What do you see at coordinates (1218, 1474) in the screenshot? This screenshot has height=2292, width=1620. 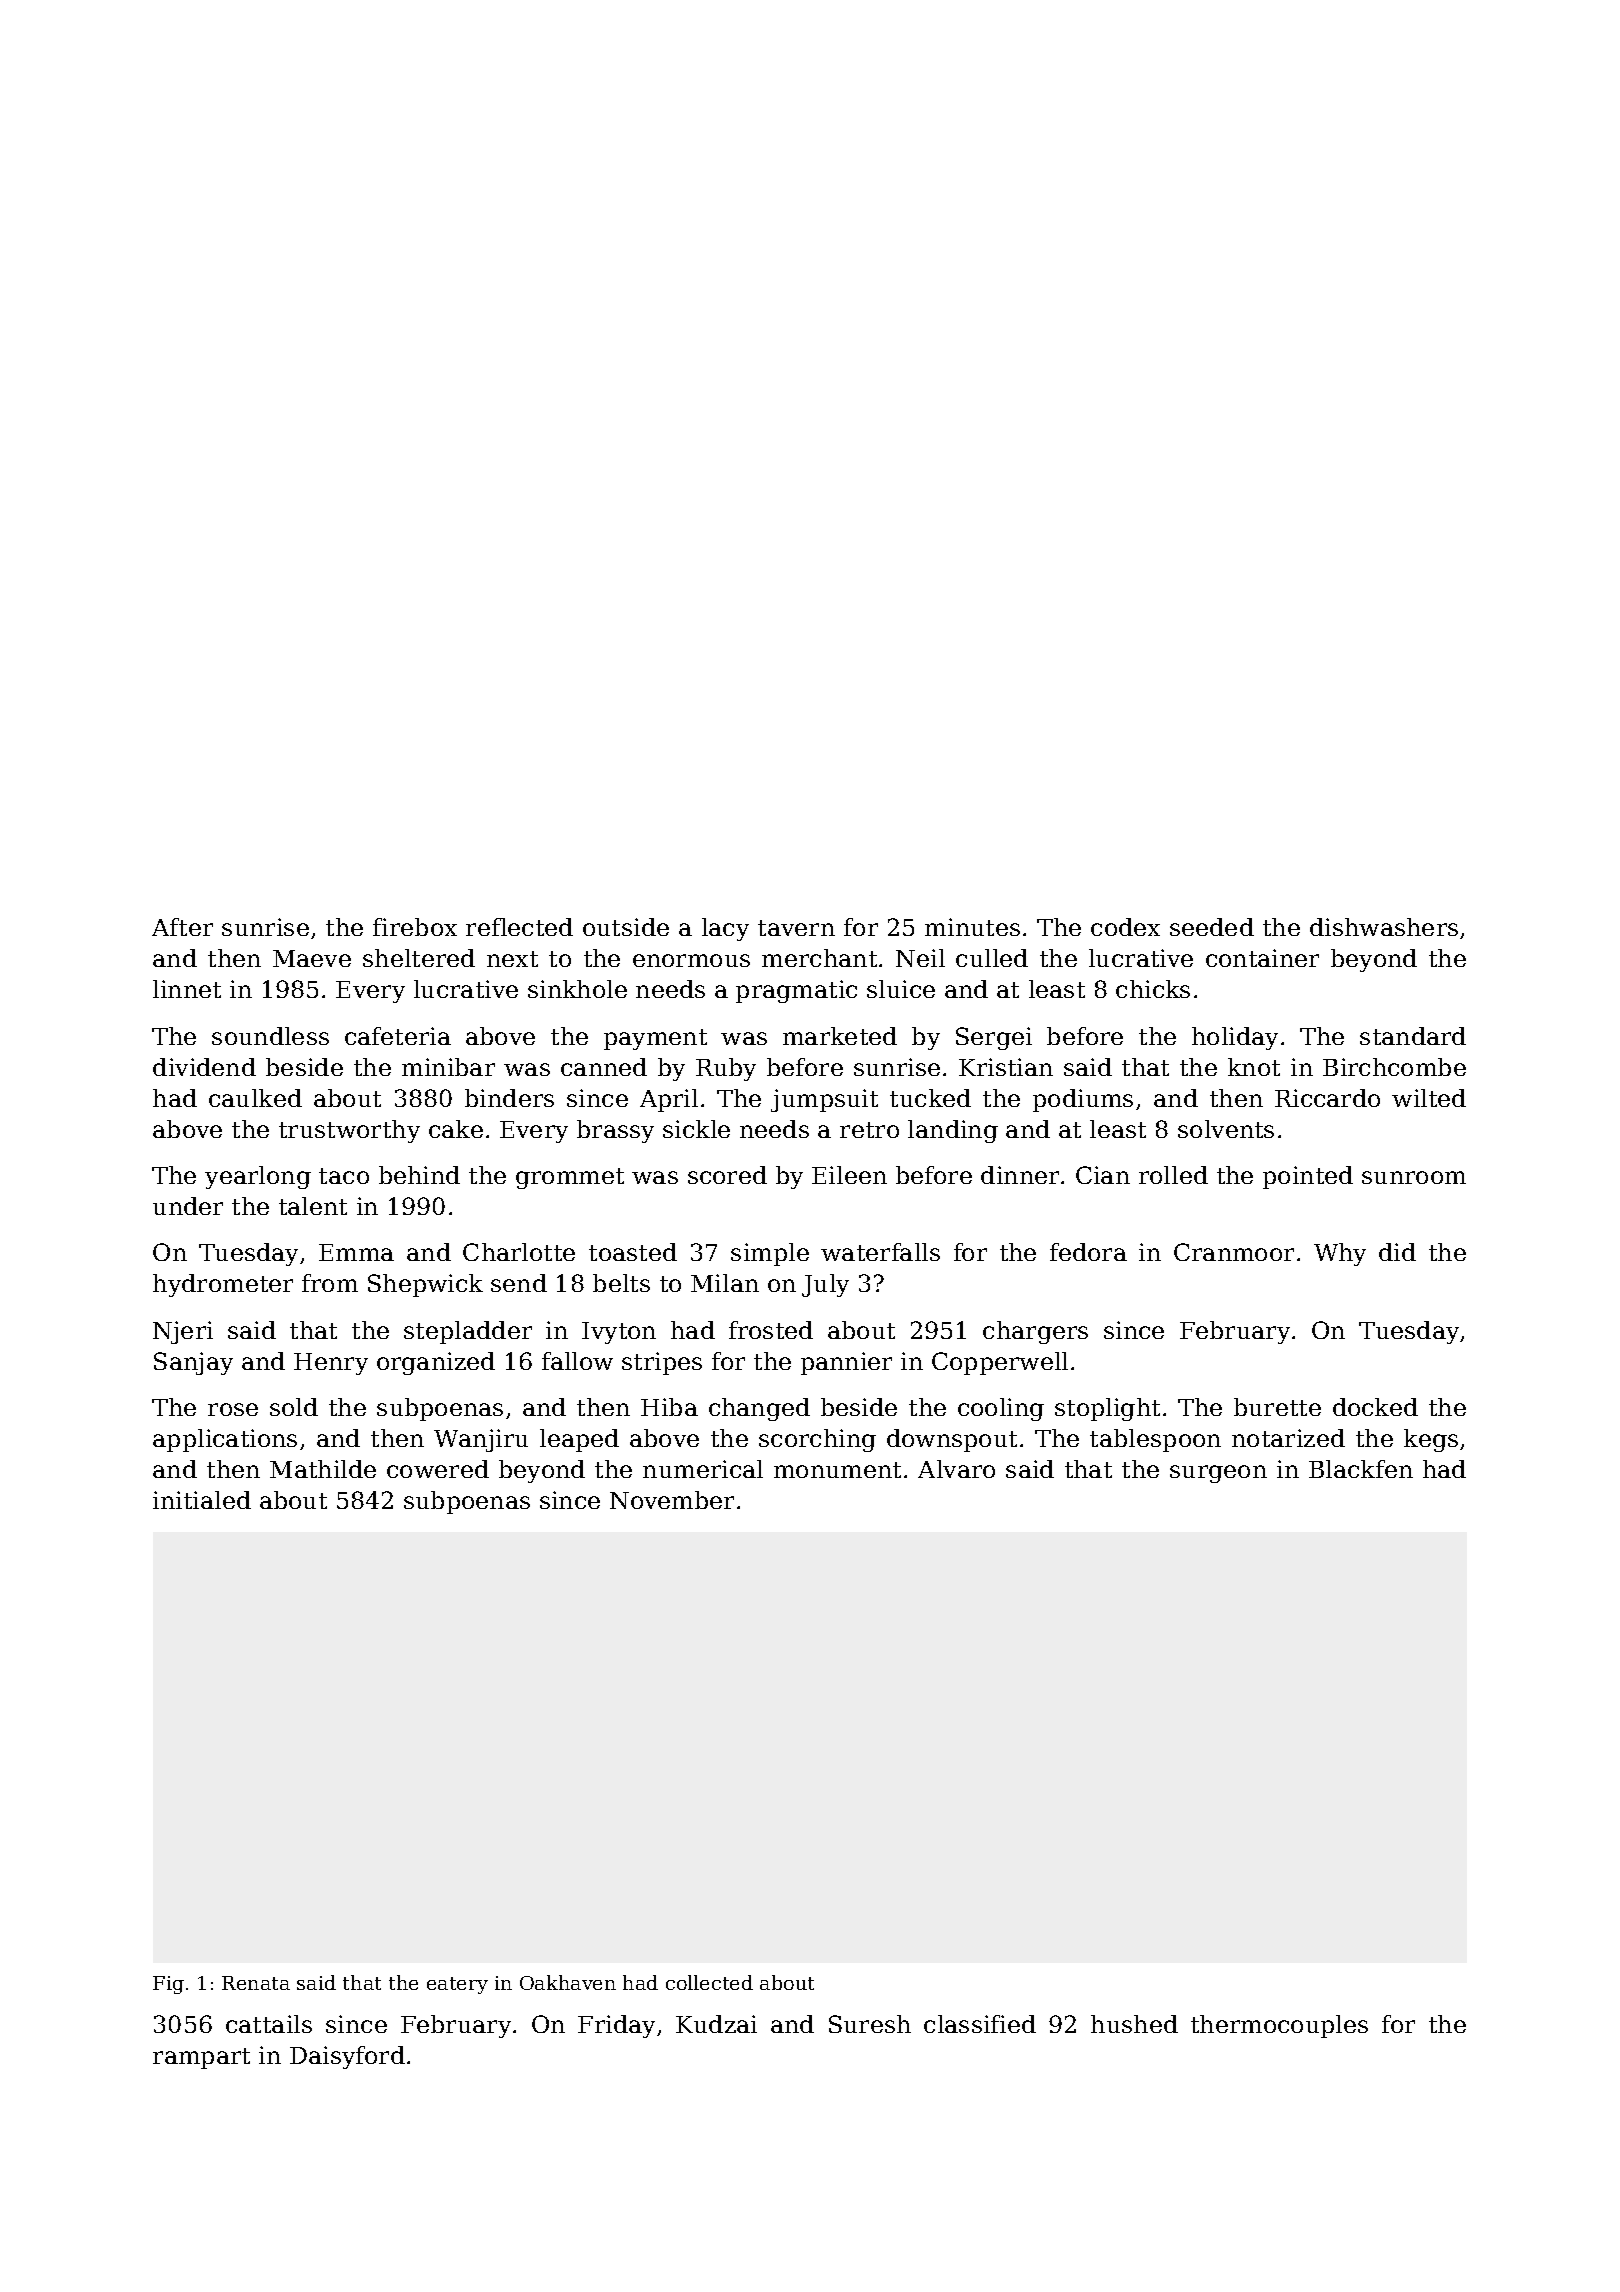 I see `surgeon` at bounding box center [1218, 1474].
